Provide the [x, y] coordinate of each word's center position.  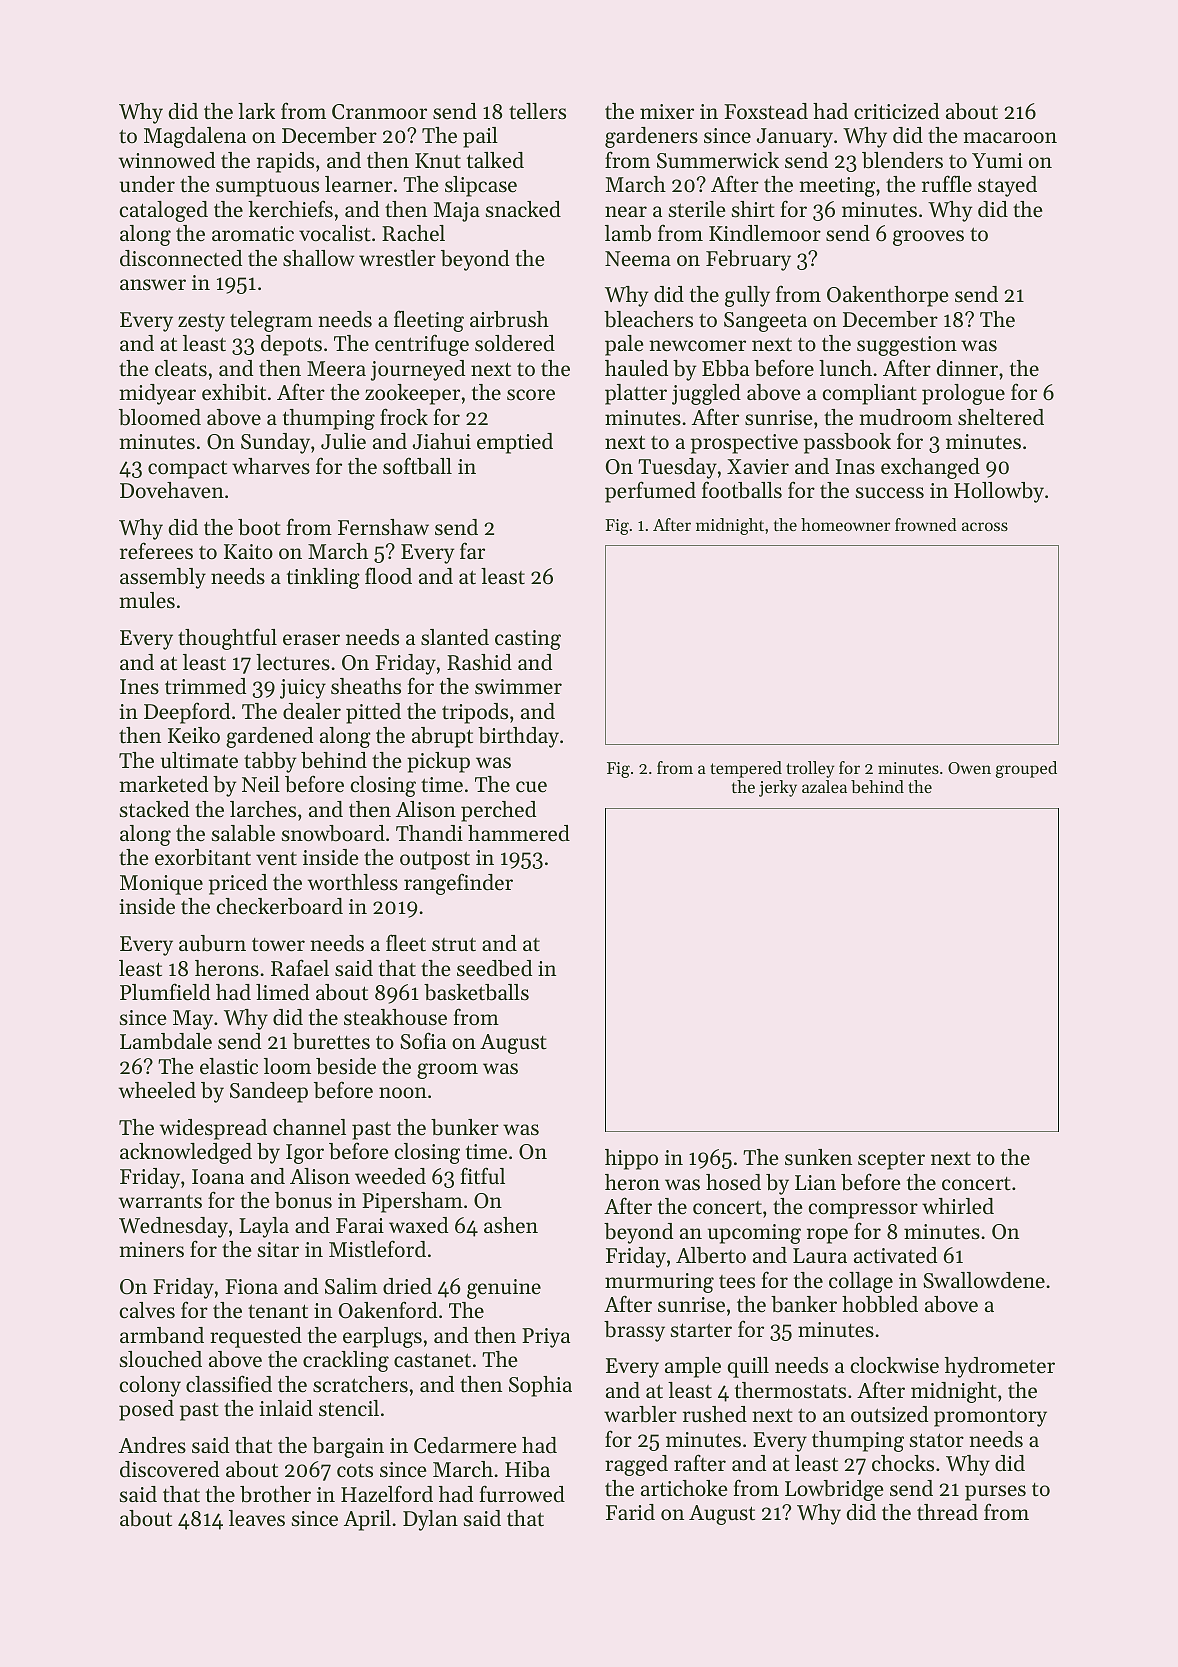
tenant [278, 1311]
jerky [778, 788]
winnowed [167, 160]
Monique [161, 885]
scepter [891, 1161]
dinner [967, 368]
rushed [715, 1414]
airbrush [509, 319]
